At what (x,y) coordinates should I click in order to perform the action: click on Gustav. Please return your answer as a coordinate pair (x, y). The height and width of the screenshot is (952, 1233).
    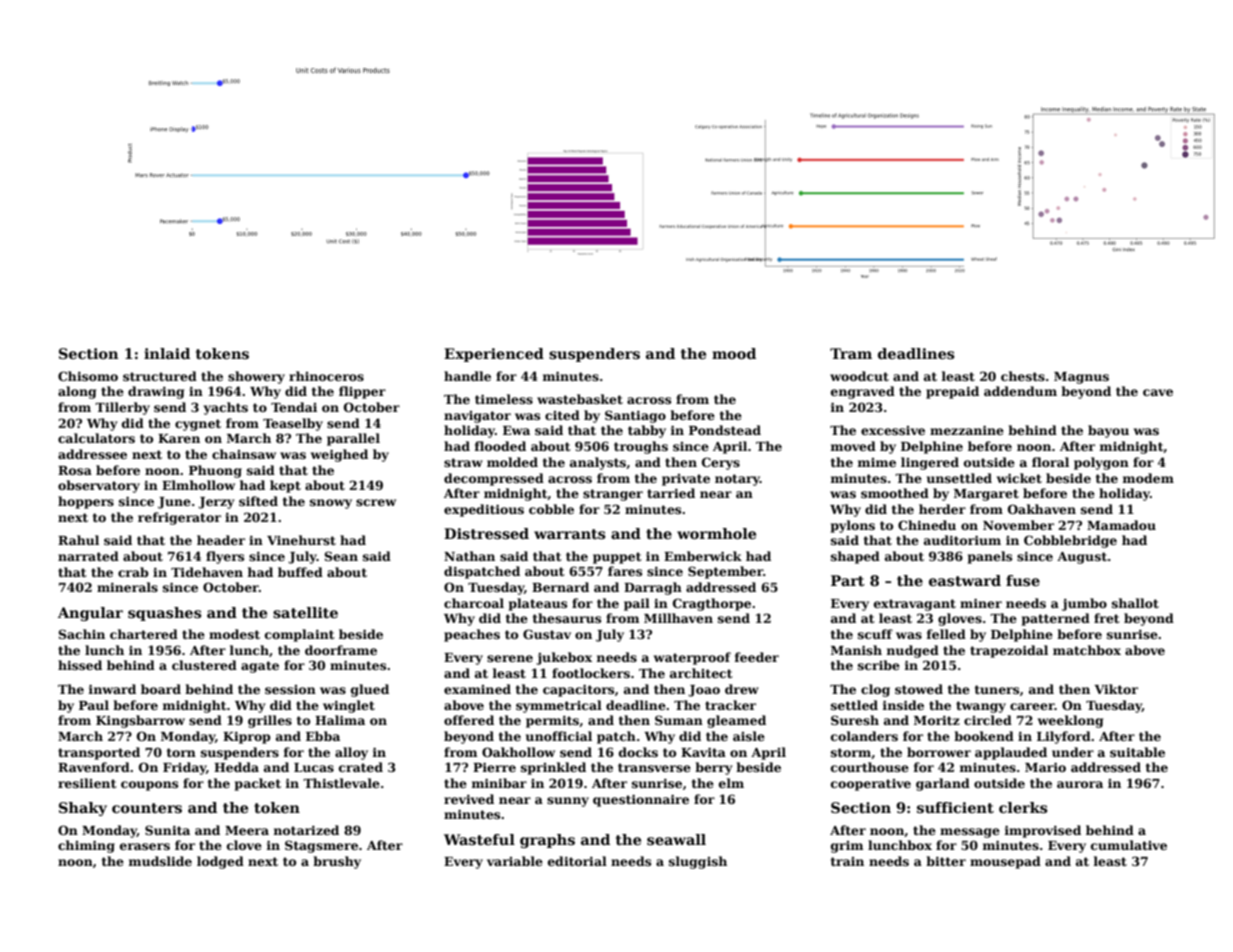
    Looking at the image, I should click on (547, 634).
